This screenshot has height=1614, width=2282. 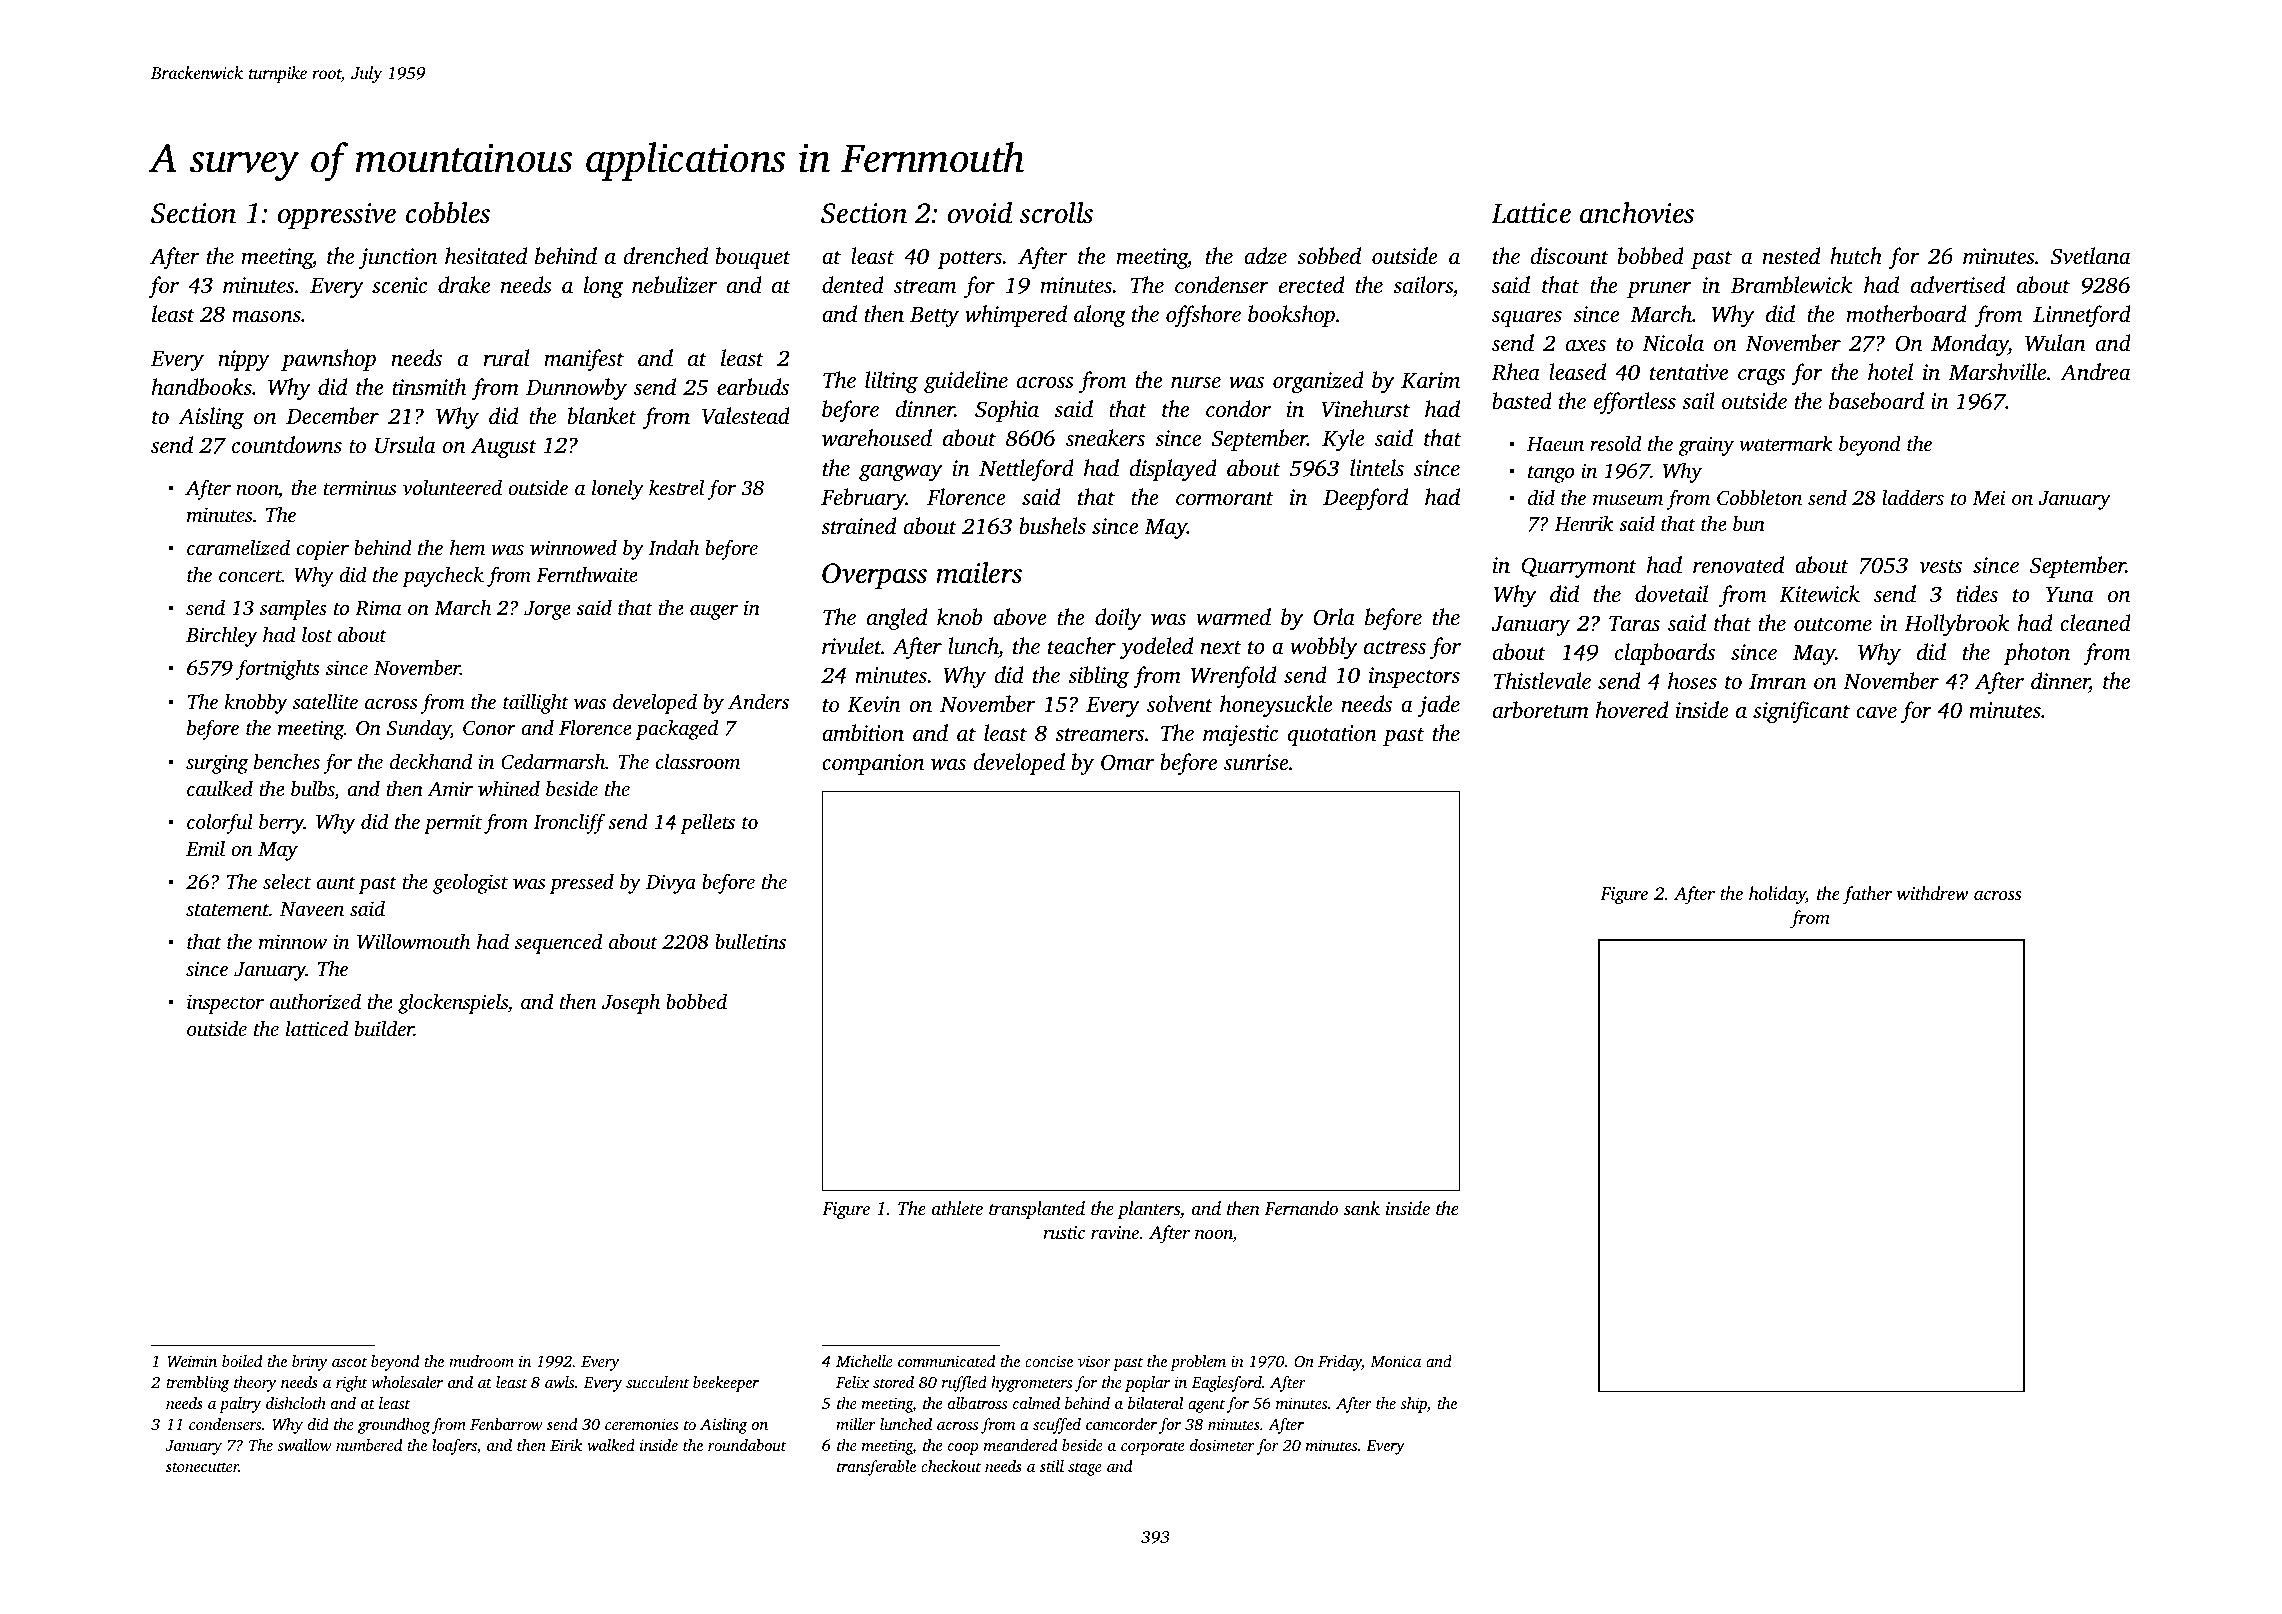 What do you see at coordinates (313, 789) in the screenshot?
I see `bulbs` at bounding box center [313, 789].
